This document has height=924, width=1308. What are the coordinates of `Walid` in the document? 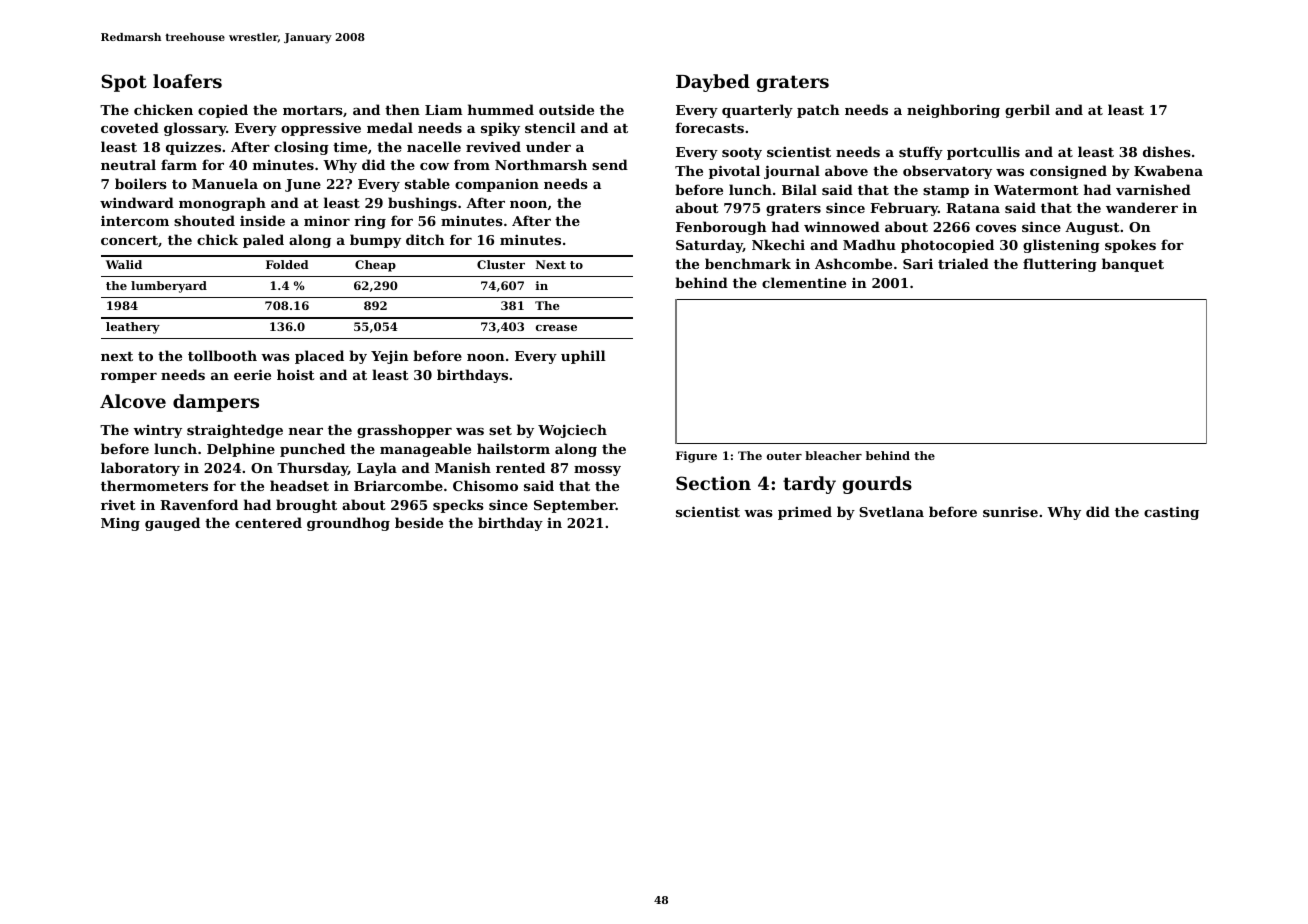 It's located at (124, 264).
